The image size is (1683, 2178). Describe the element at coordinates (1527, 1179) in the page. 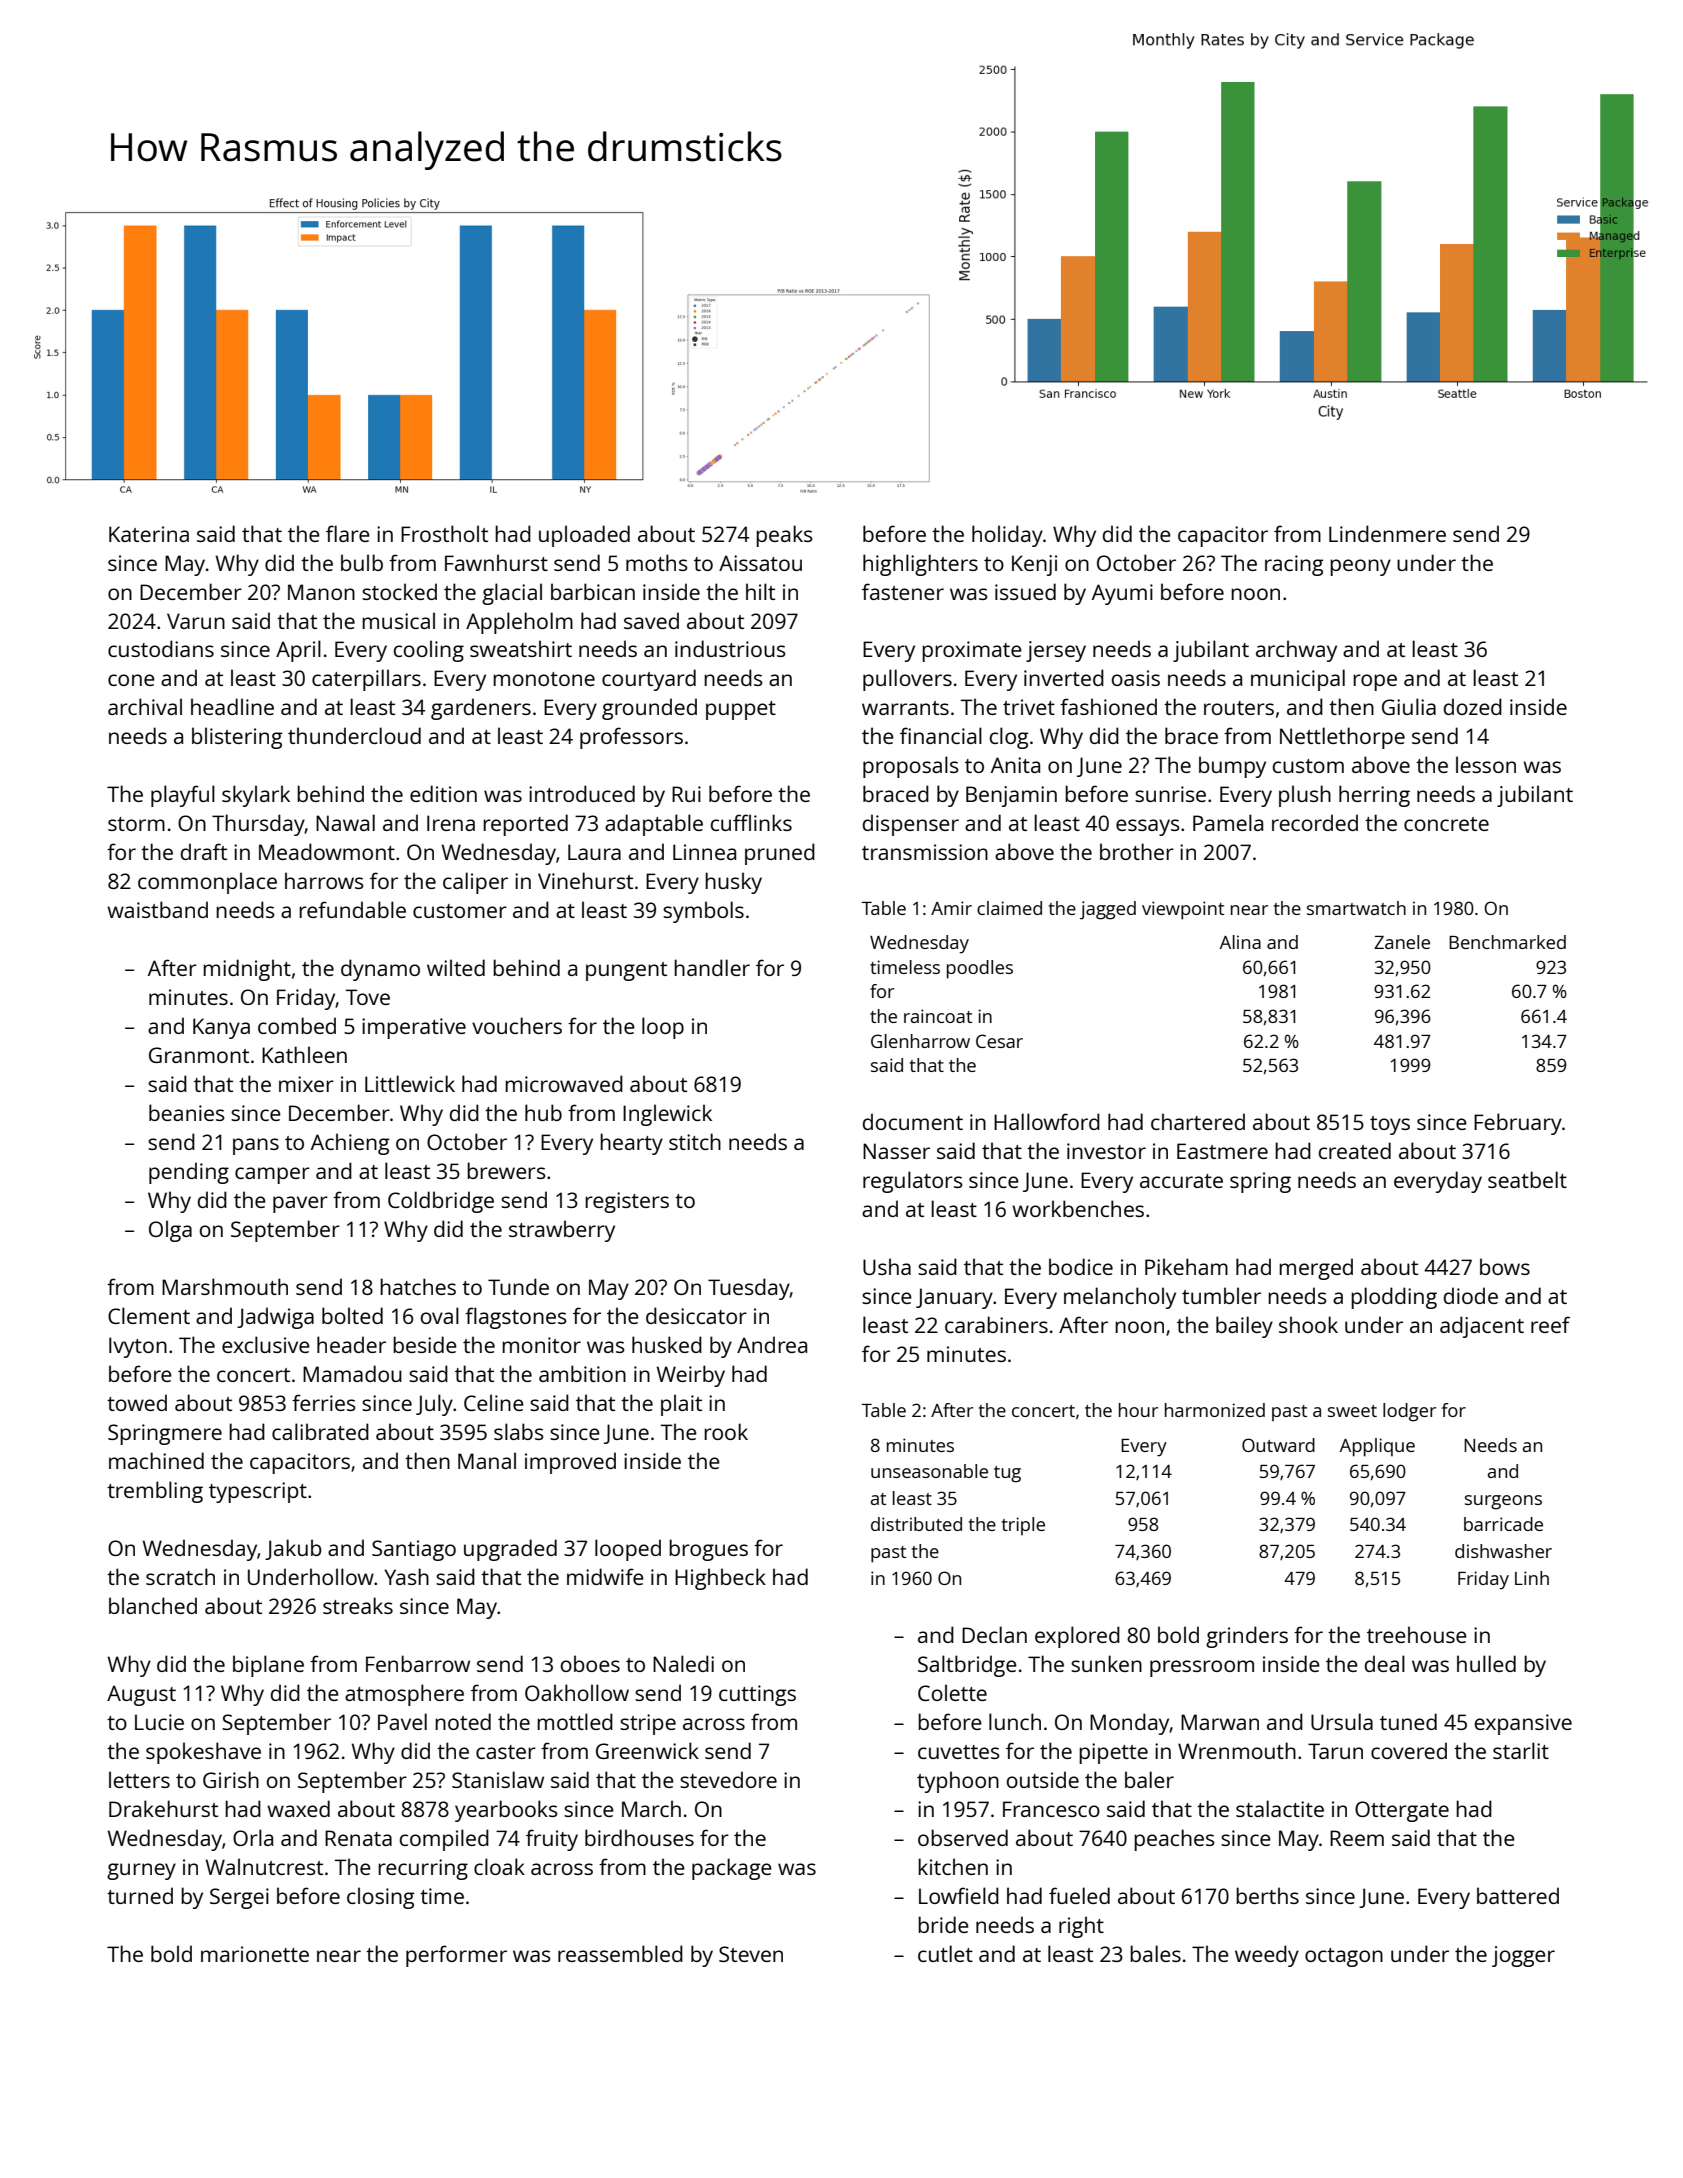

I see `seatbelt` at that location.
